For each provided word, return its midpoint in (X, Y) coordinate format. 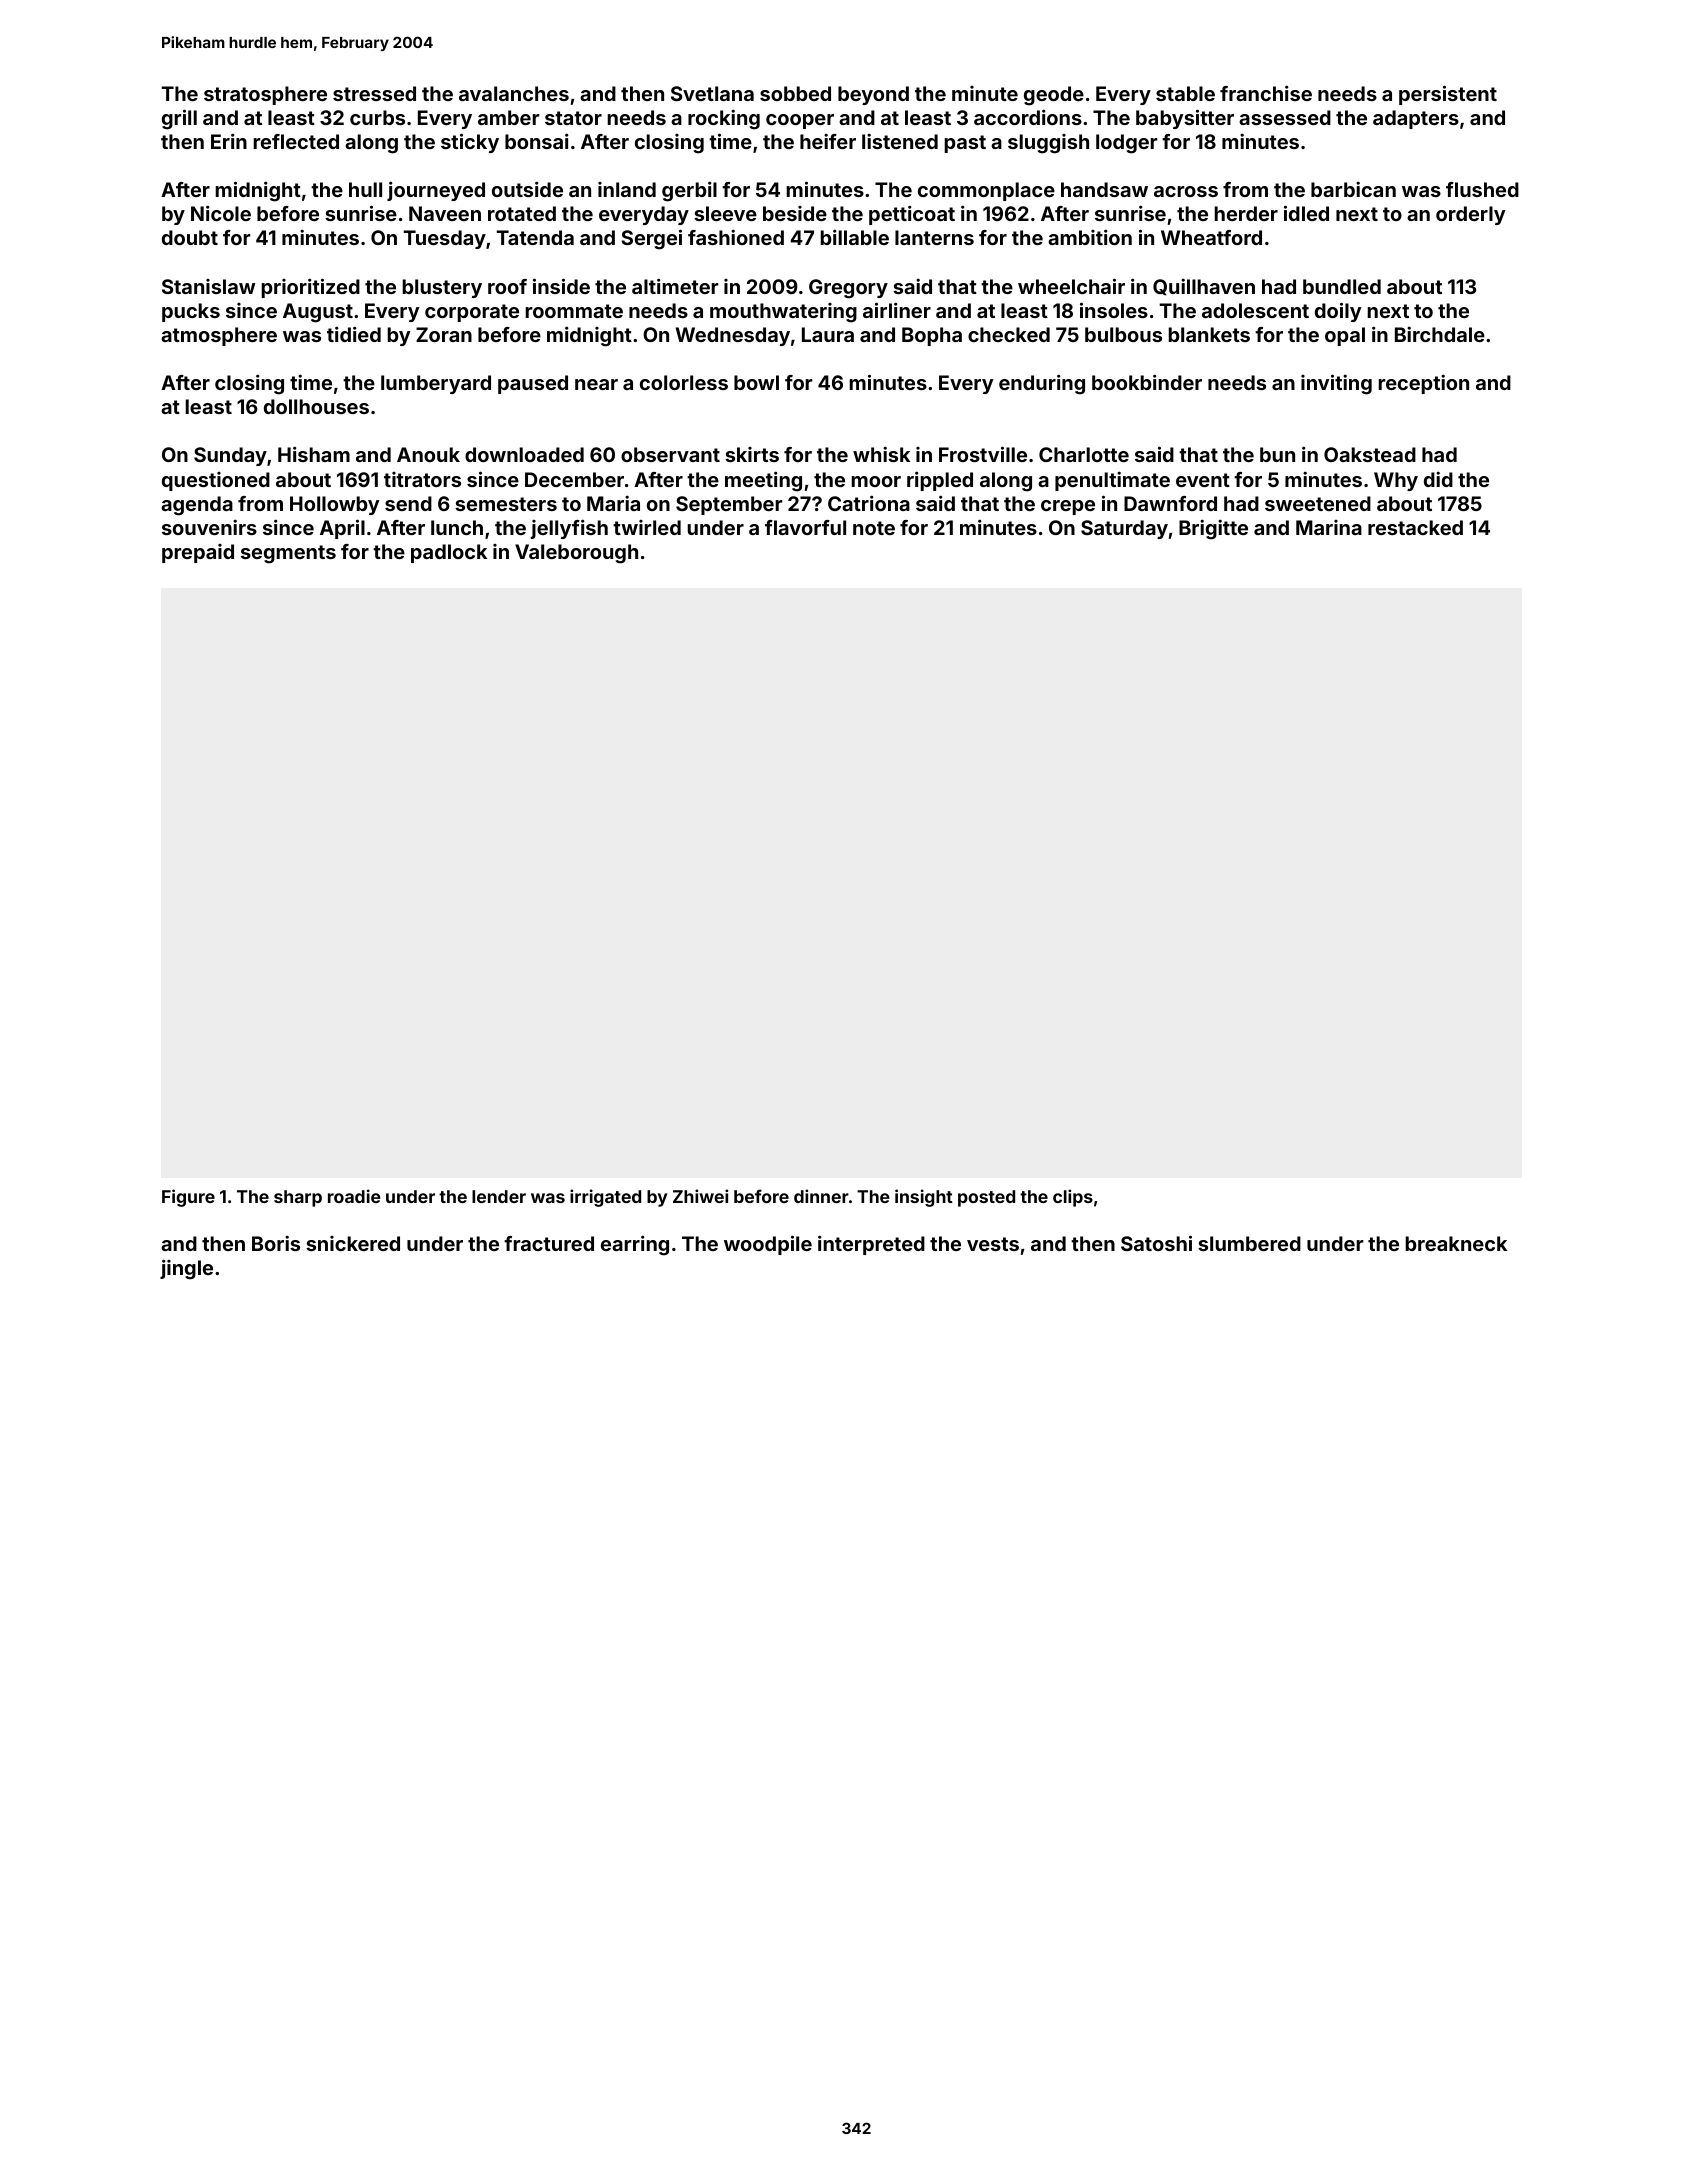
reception (1423, 384)
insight (924, 1198)
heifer (828, 141)
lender (499, 1196)
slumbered (1249, 1243)
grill (179, 119)
